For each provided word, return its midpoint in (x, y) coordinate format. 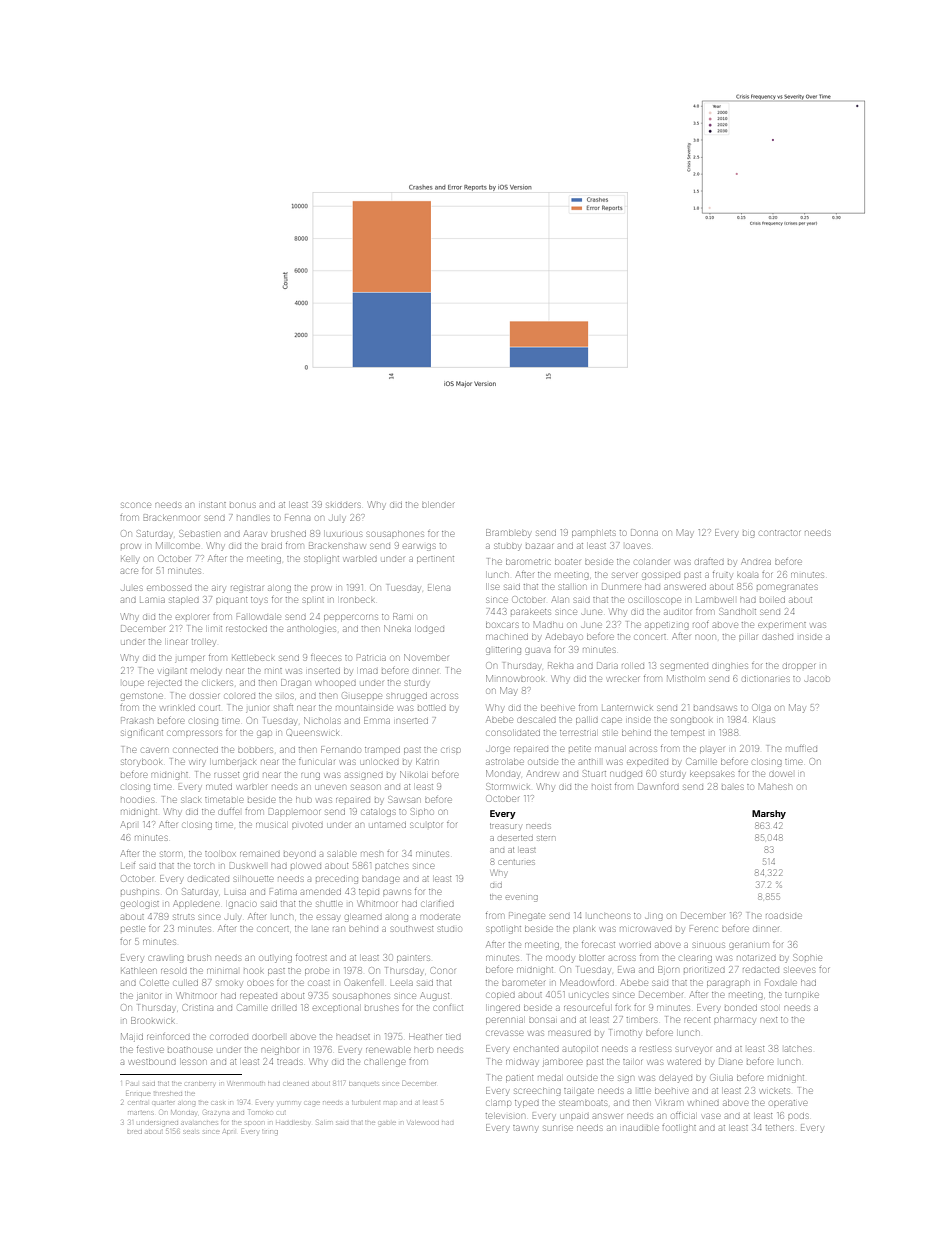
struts (183, 917)
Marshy (769, 814)
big (749, 534)
